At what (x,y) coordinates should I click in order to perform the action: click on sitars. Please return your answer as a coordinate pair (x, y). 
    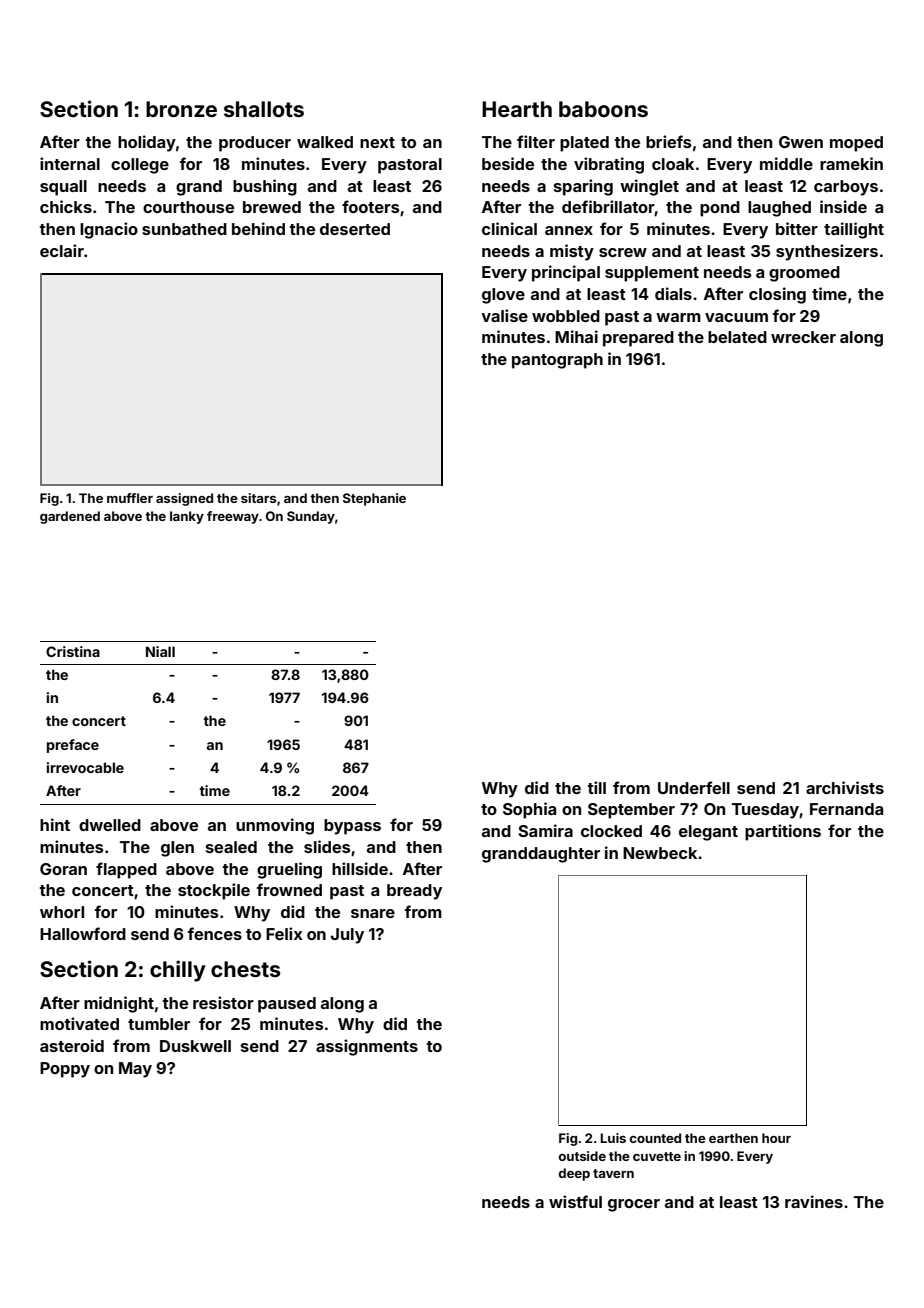
    Looking at the image, I should click on (258, 498).
